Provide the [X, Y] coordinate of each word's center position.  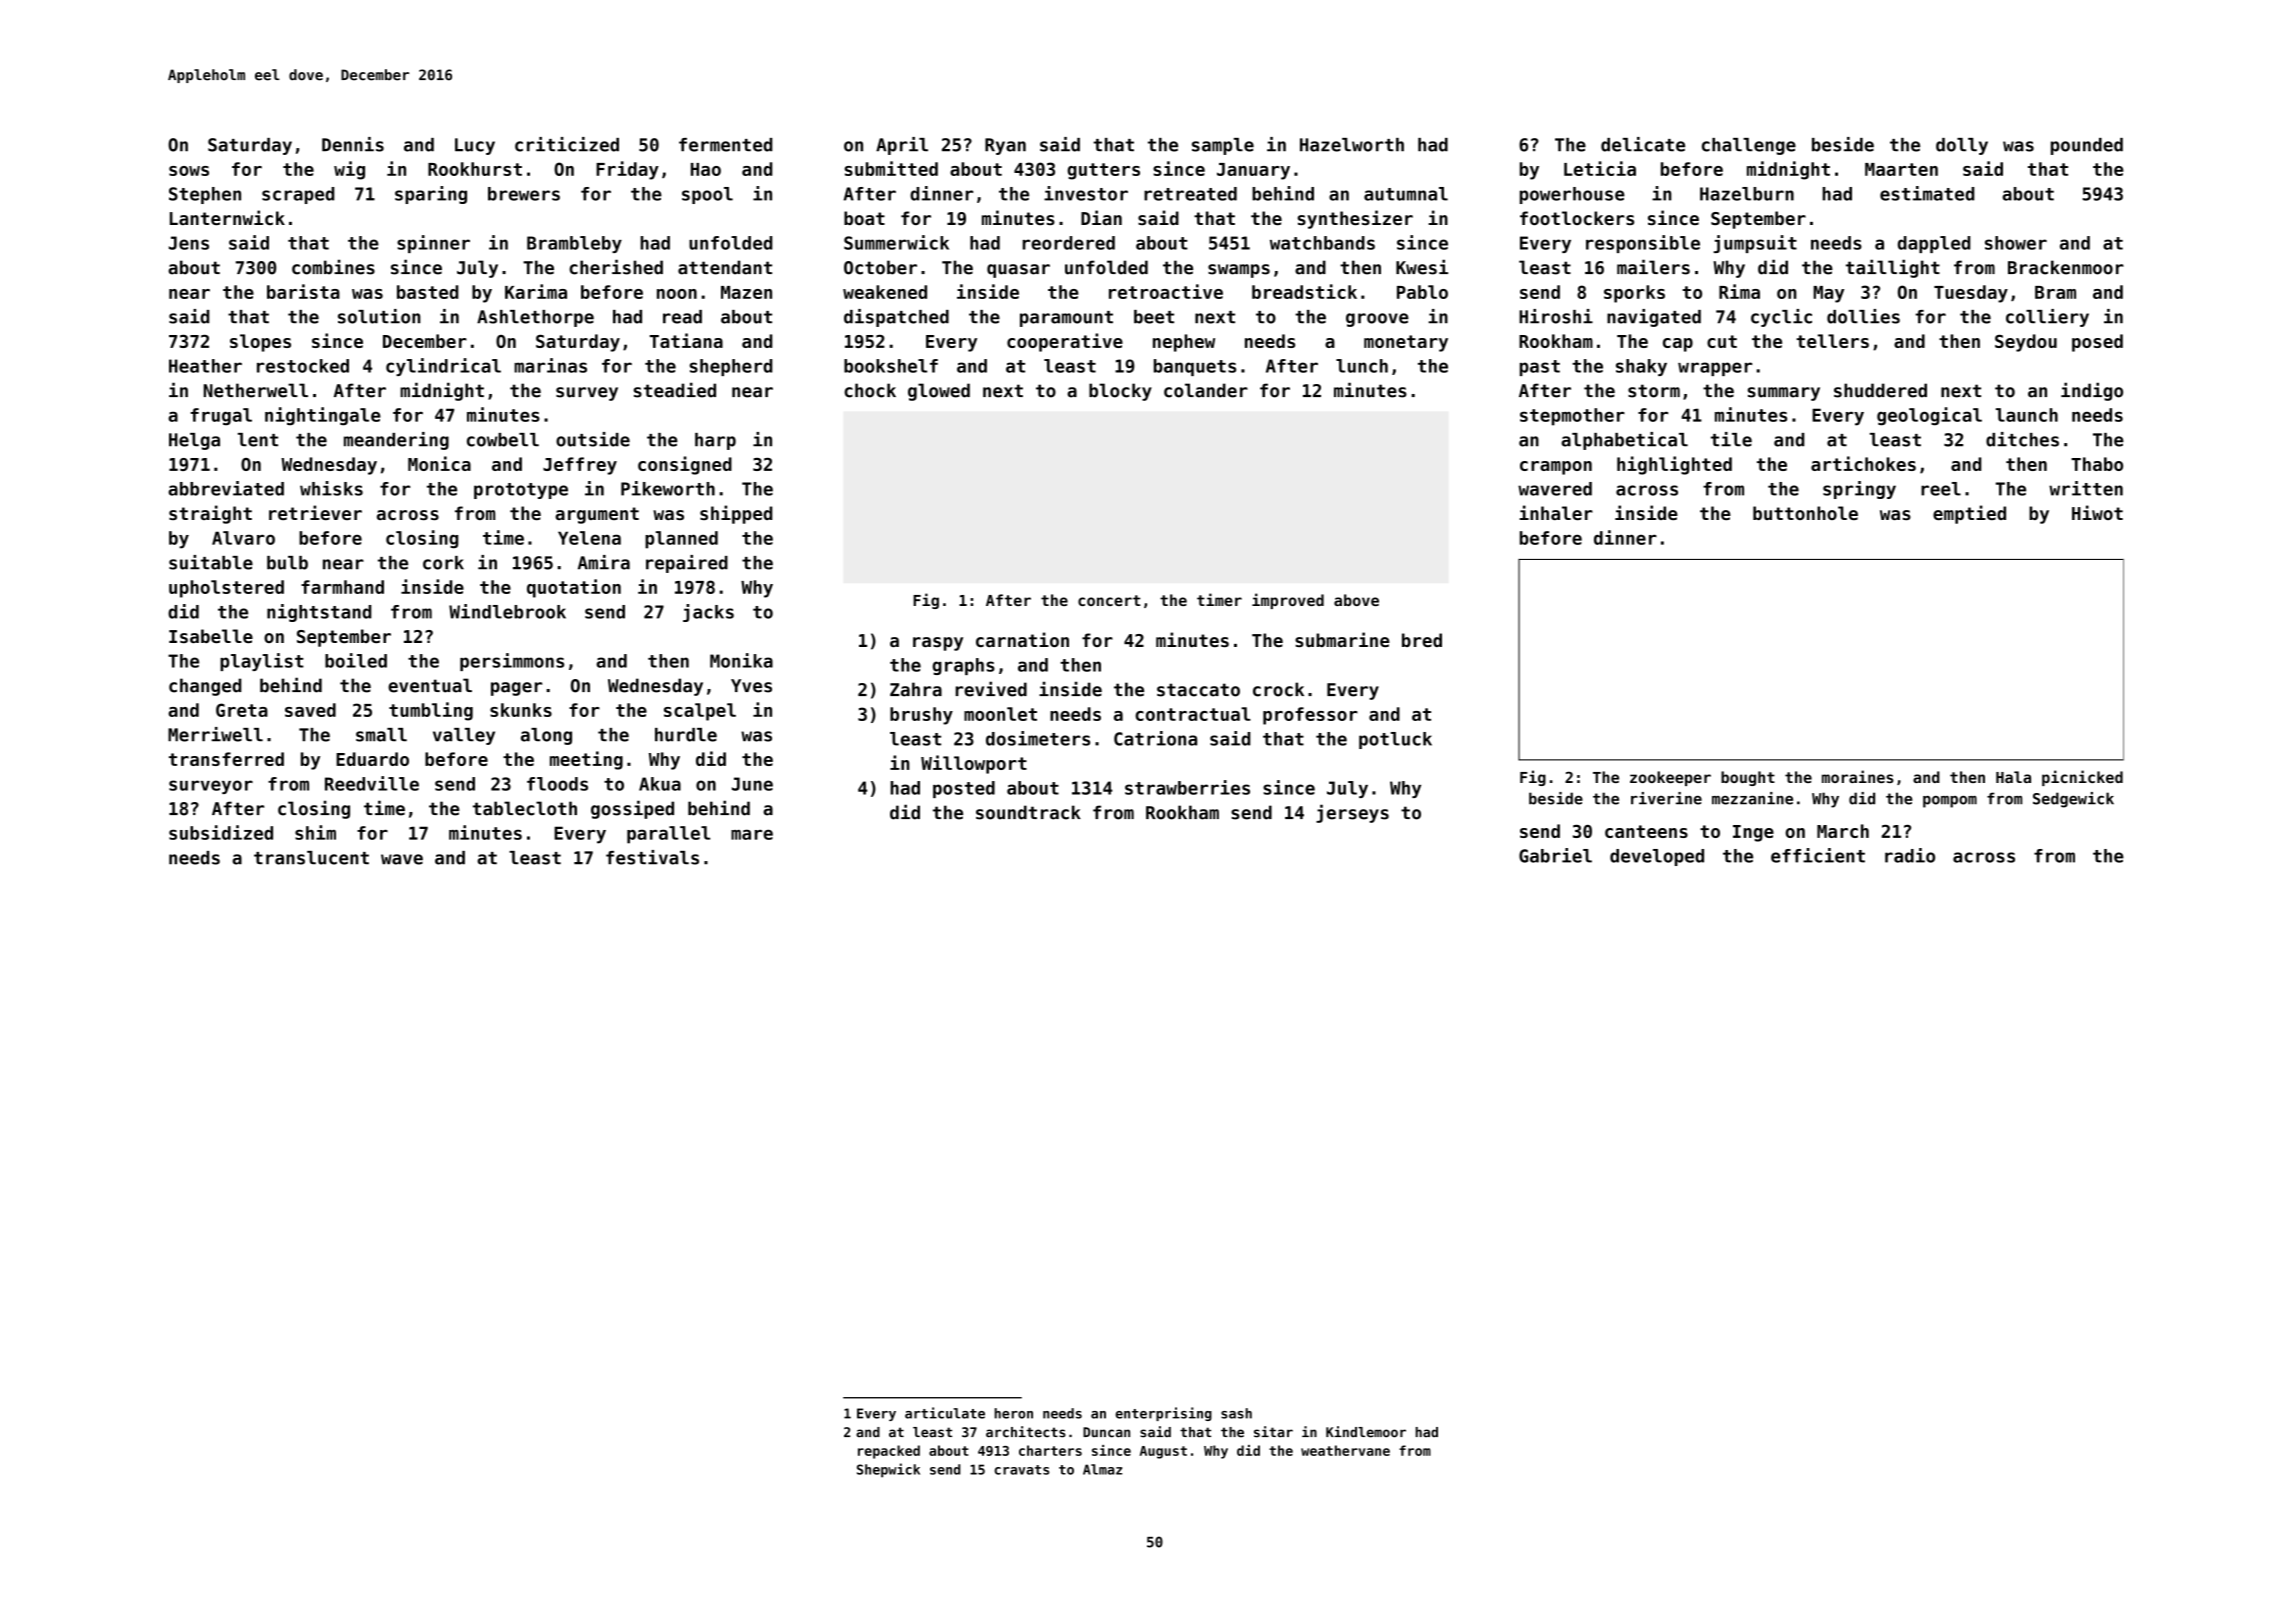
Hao [706, 169]
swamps [1239, 271]
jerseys [1352, 813]
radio [1910, 855]
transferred [226, 759]
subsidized [221, 832]
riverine [1666, 798]
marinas [550, 365]
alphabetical [1624, 441]
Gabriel [1555, 855]
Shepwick [888, 1470]
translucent [311, 858]
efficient [1818, 855]
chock [870, 390]
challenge [1749, 146]
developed [1657, 857]
